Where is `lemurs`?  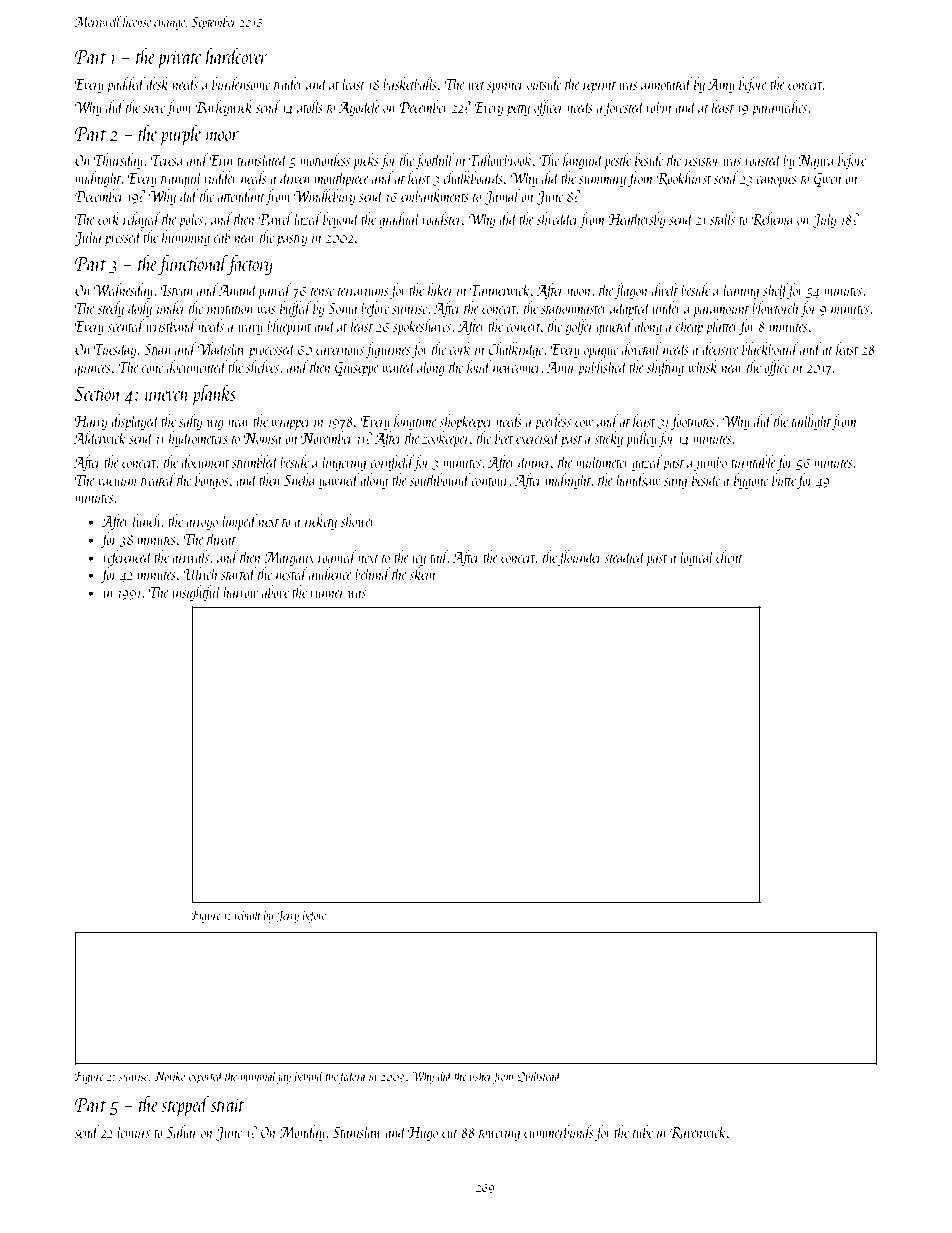 lemurs is located at coordinates (133, 1131).
